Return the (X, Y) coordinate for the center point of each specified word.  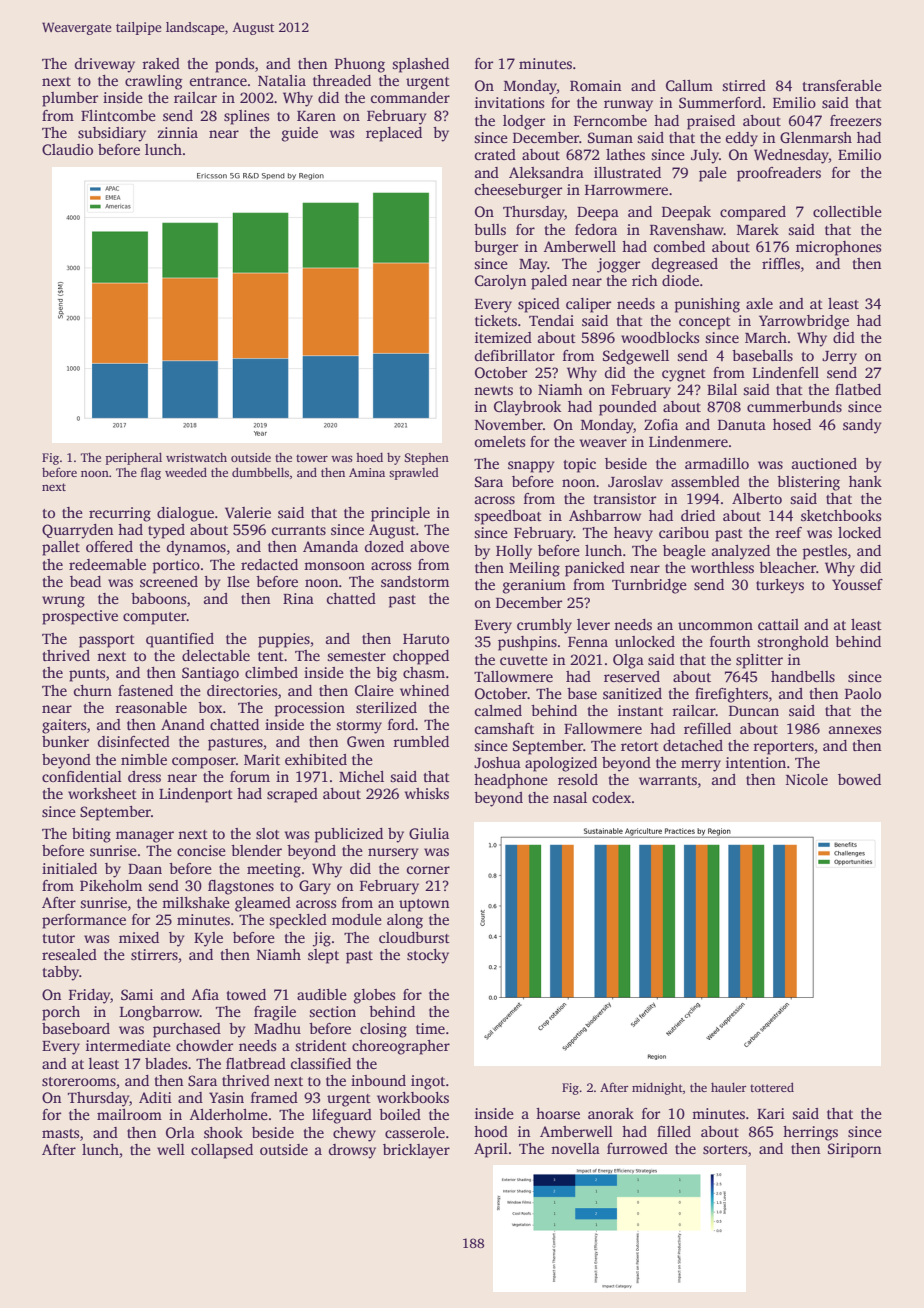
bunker (65, 741)
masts (60, 1133)
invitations (509, 102)
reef (788, 532)
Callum (689, 85)
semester (356, 656)
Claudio (67, 149)
